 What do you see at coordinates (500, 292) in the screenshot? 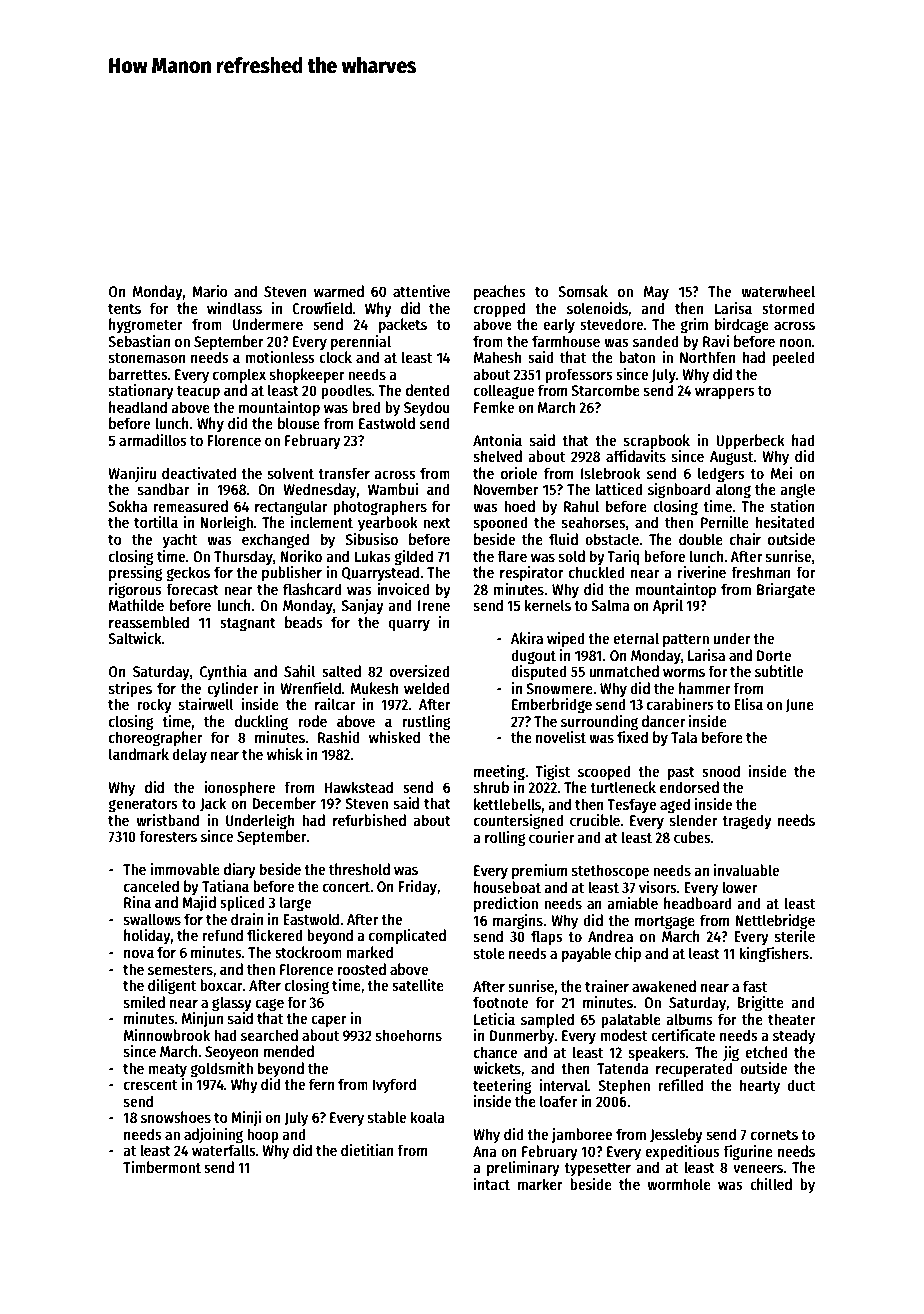
I see `peaches` at bounding box center [500, 292].
